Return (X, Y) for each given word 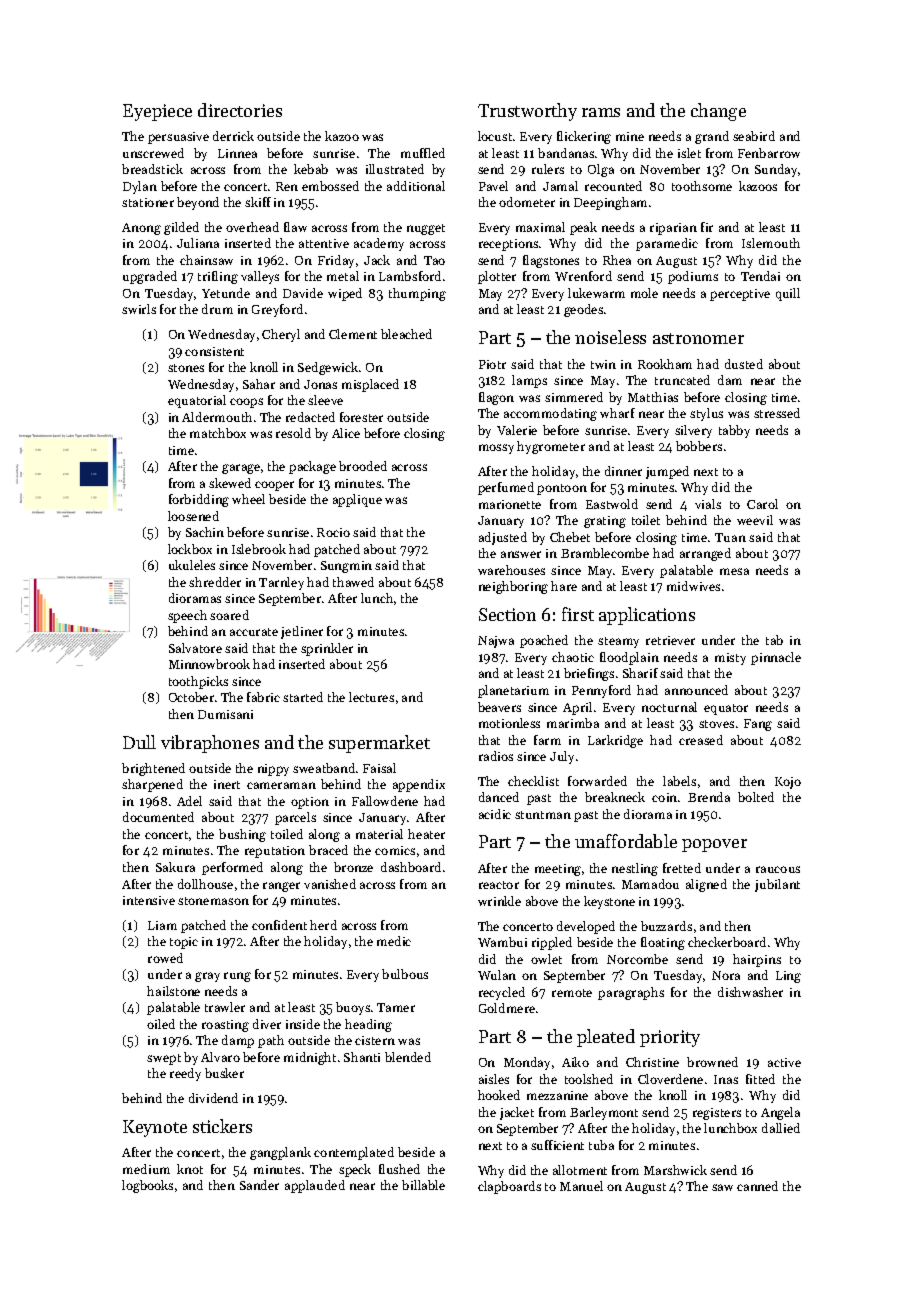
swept (164, 1059)
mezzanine (557, 1095)
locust (495, 136)
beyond (198, 203)
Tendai (760, 276)
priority (670, 1038)
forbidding (199, 500)
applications (647, 616)
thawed (353, 582)
